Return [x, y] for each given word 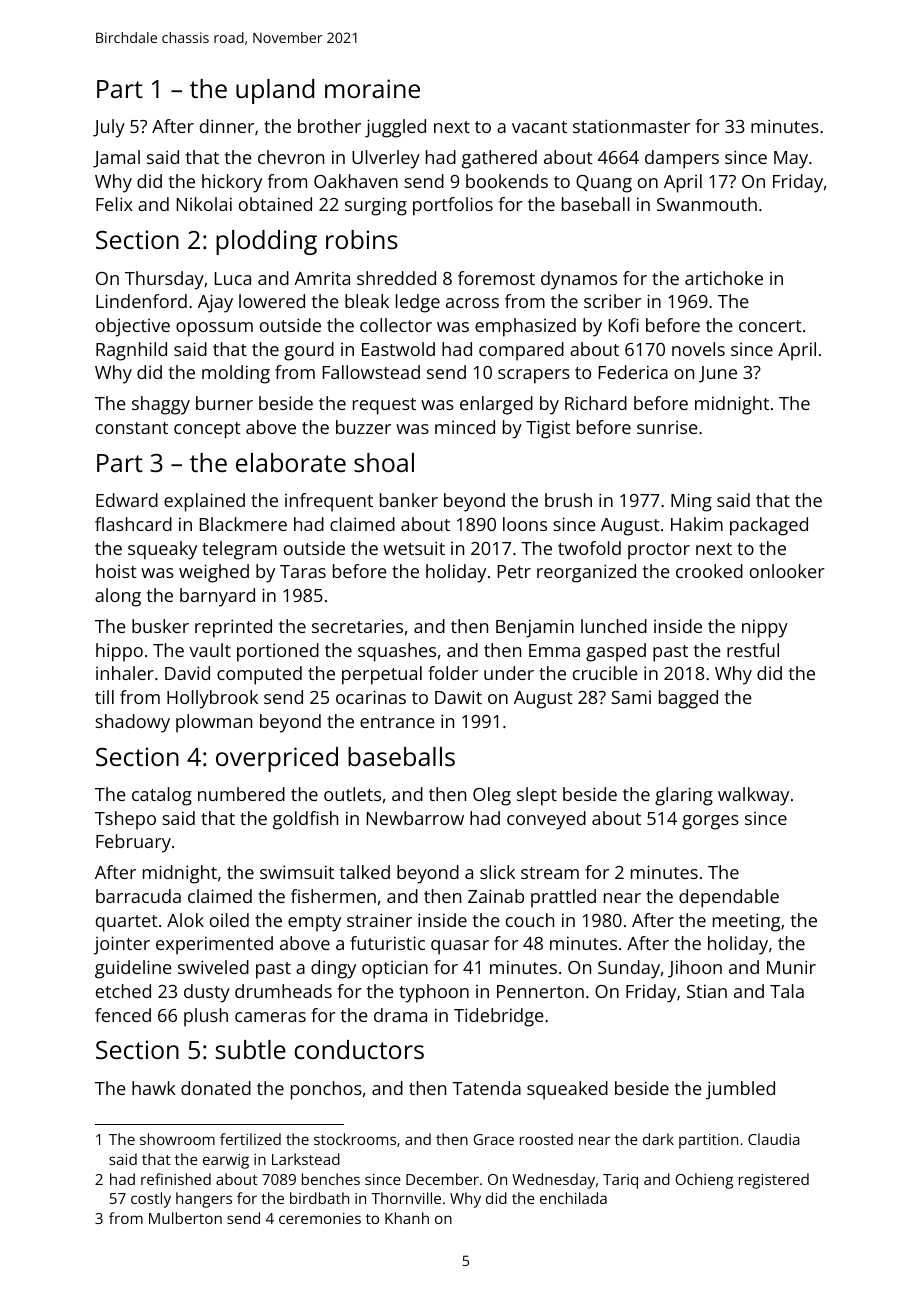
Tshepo [125, 820]
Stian [707, 991]
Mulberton [185, 1218]
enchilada [573, 1198]
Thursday [164, 280]
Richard [596, 403]
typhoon [434, 993]
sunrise [667, 427]
